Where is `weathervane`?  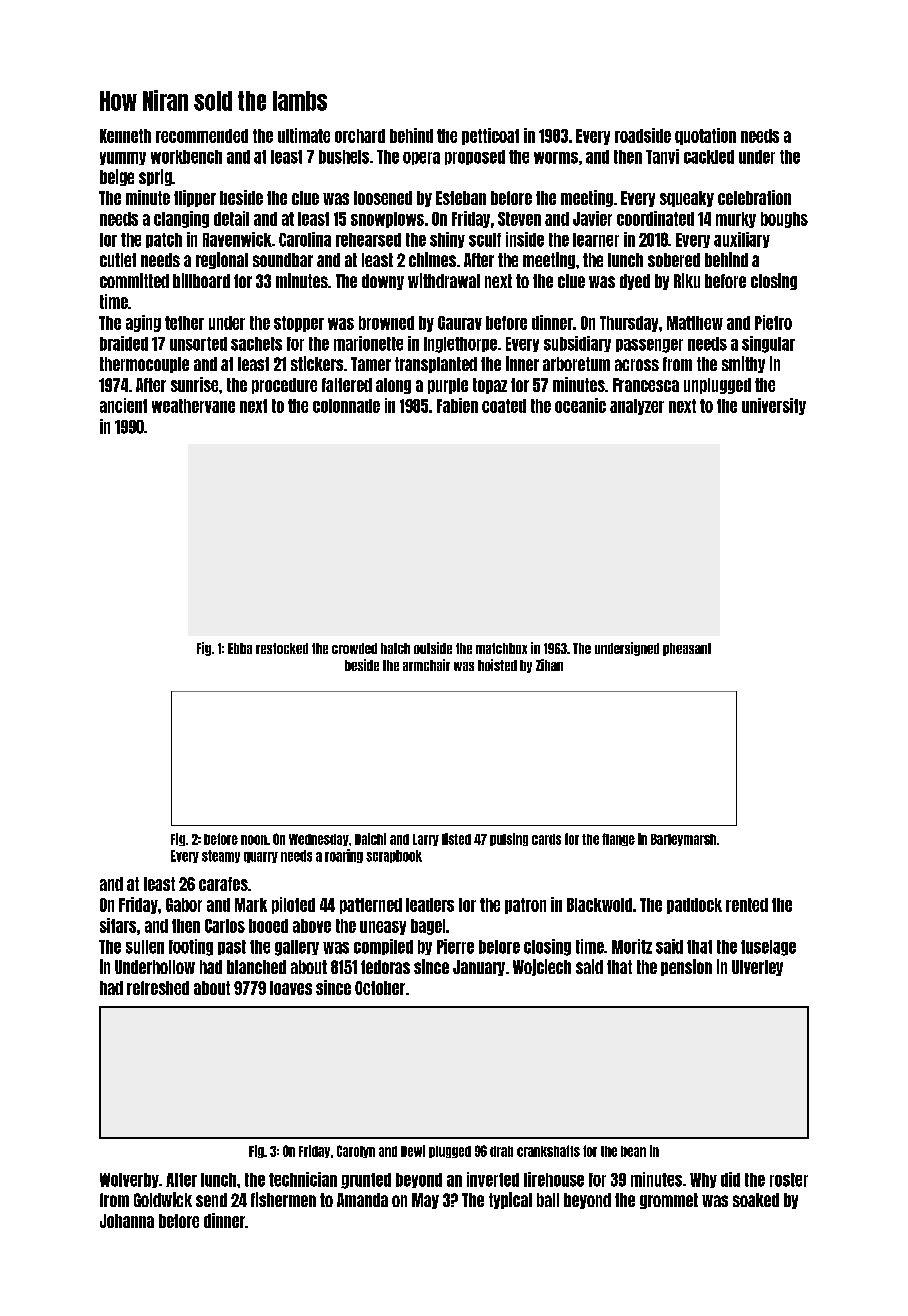
weathervane is located at coordinates (193, 406).
